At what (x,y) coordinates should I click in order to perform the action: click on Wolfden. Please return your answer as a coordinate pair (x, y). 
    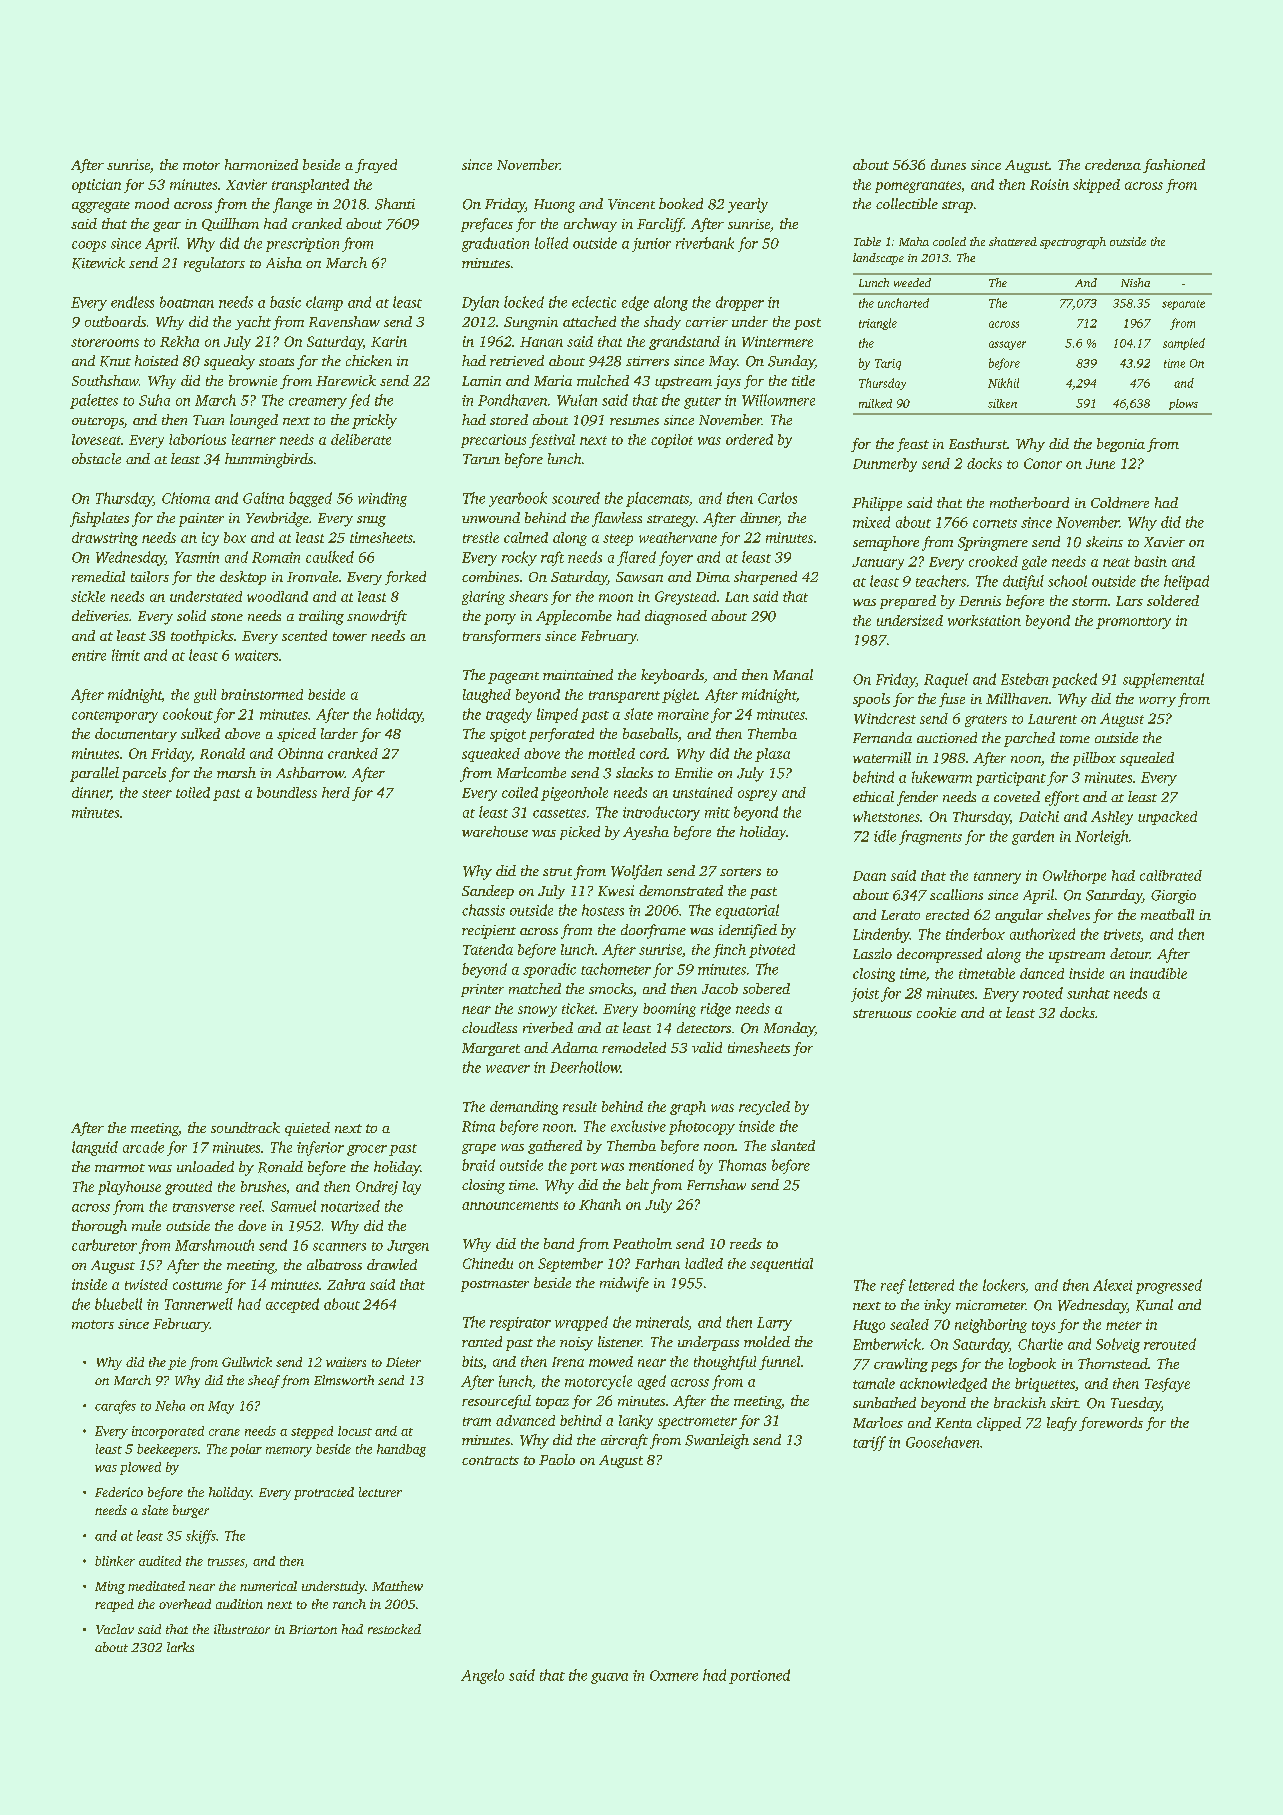
    Looking at the image, I should click on (636, 872).
